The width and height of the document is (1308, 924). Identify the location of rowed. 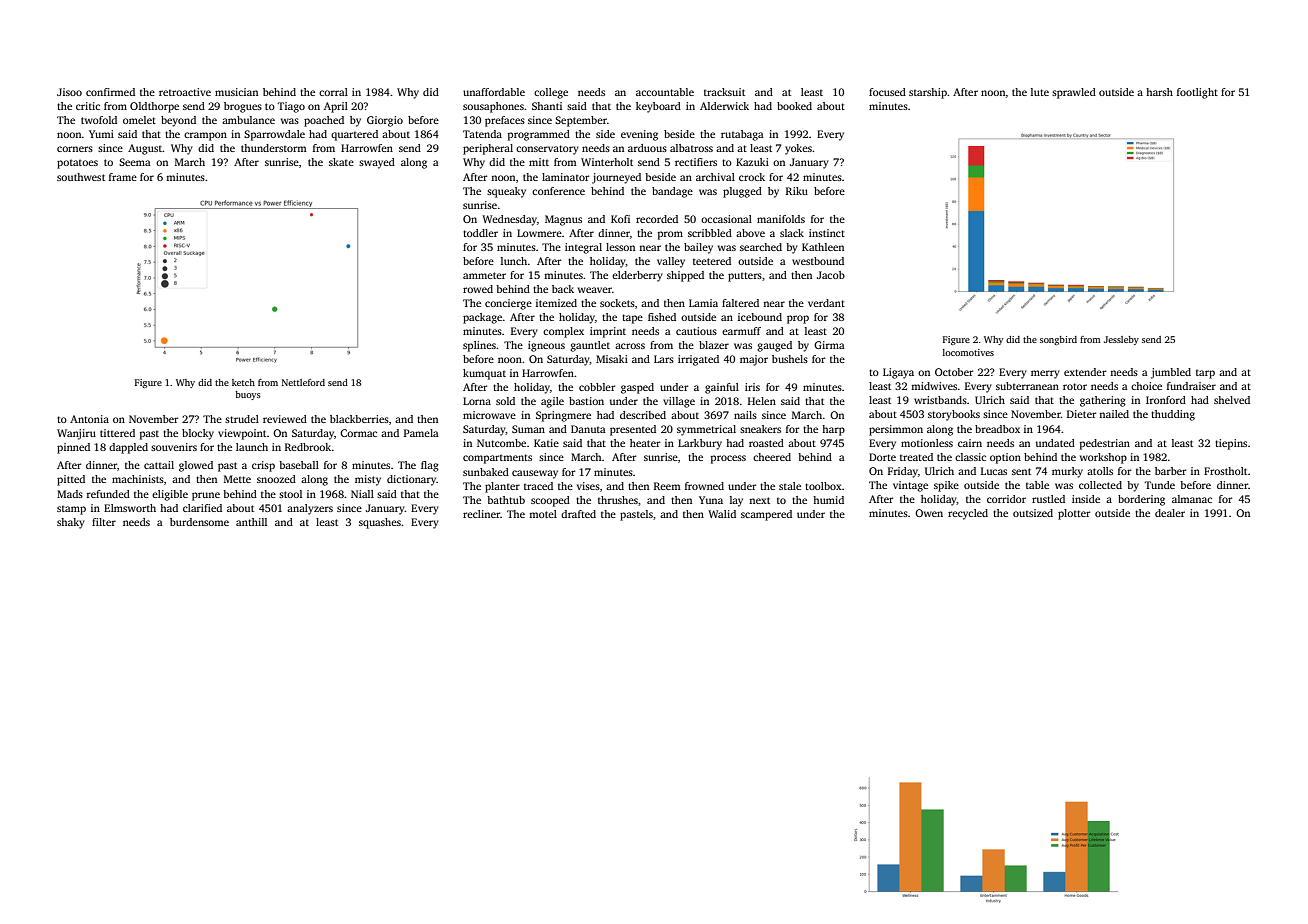
(478, 289).
